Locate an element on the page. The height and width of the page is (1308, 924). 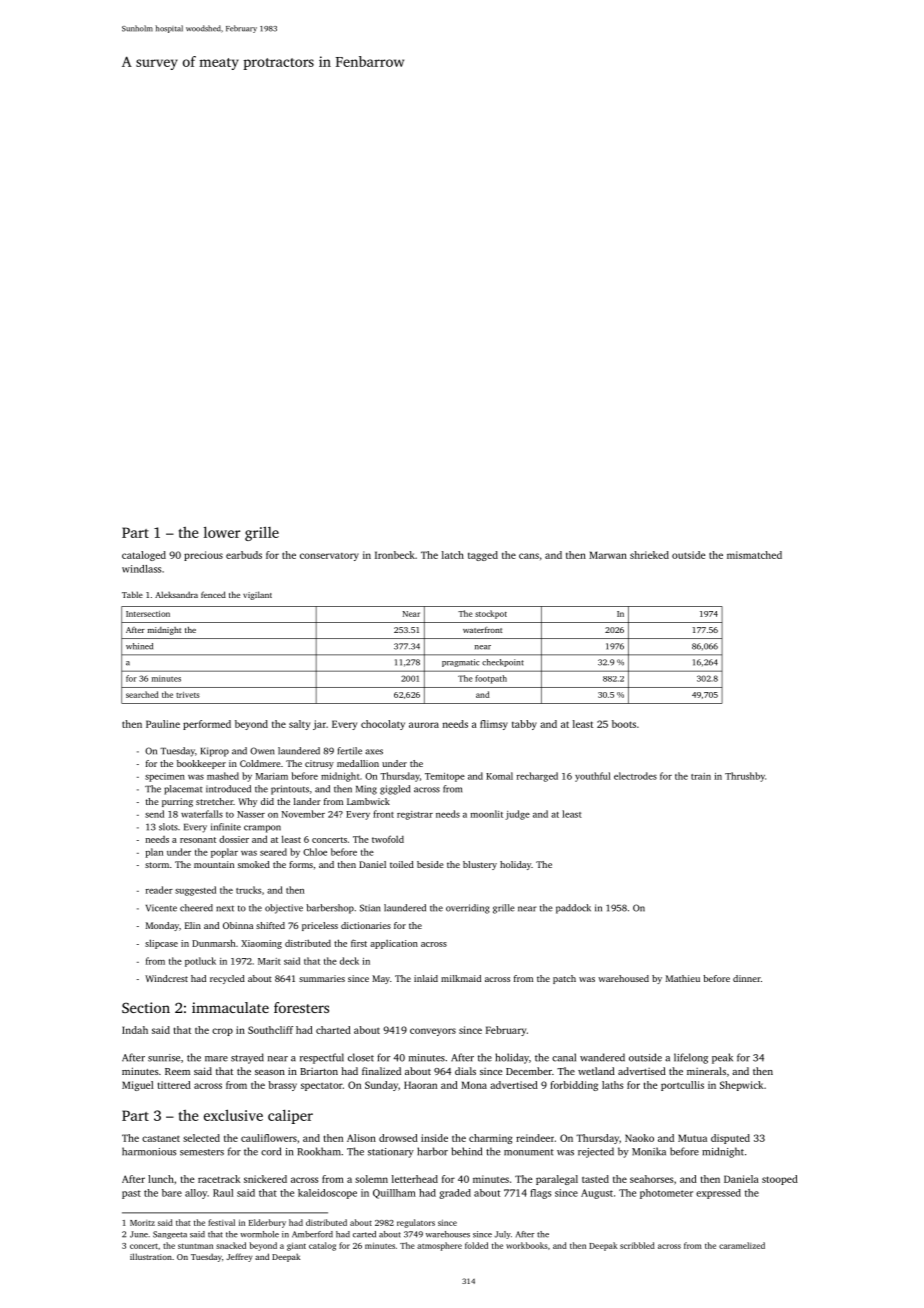
toiled is located at coordinates (402, 864).
